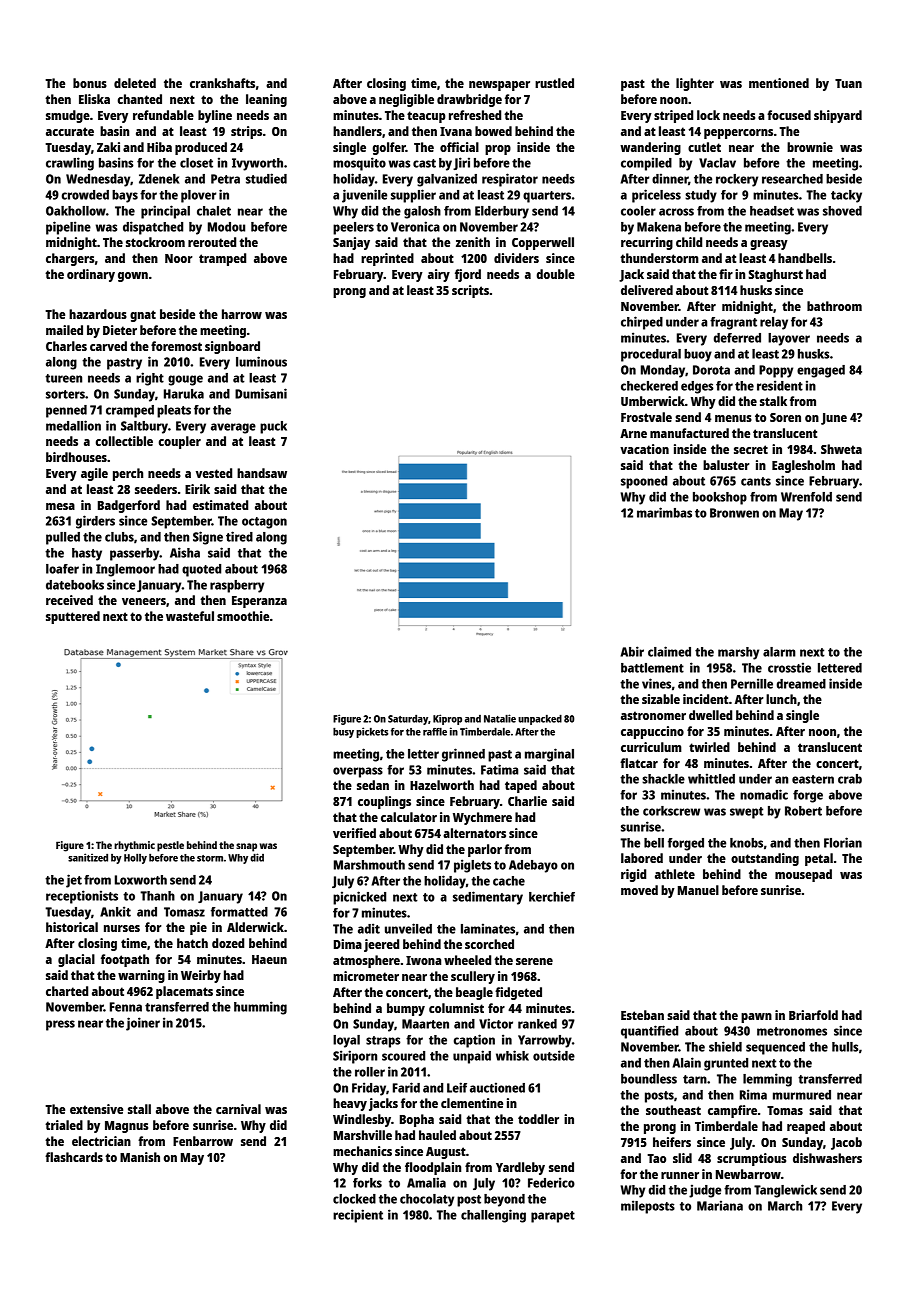 The image size is (908, 1316). What do you see at coordinates (540, 720) in the page?
I see `unpacked` at bounding box center [540, 720].
